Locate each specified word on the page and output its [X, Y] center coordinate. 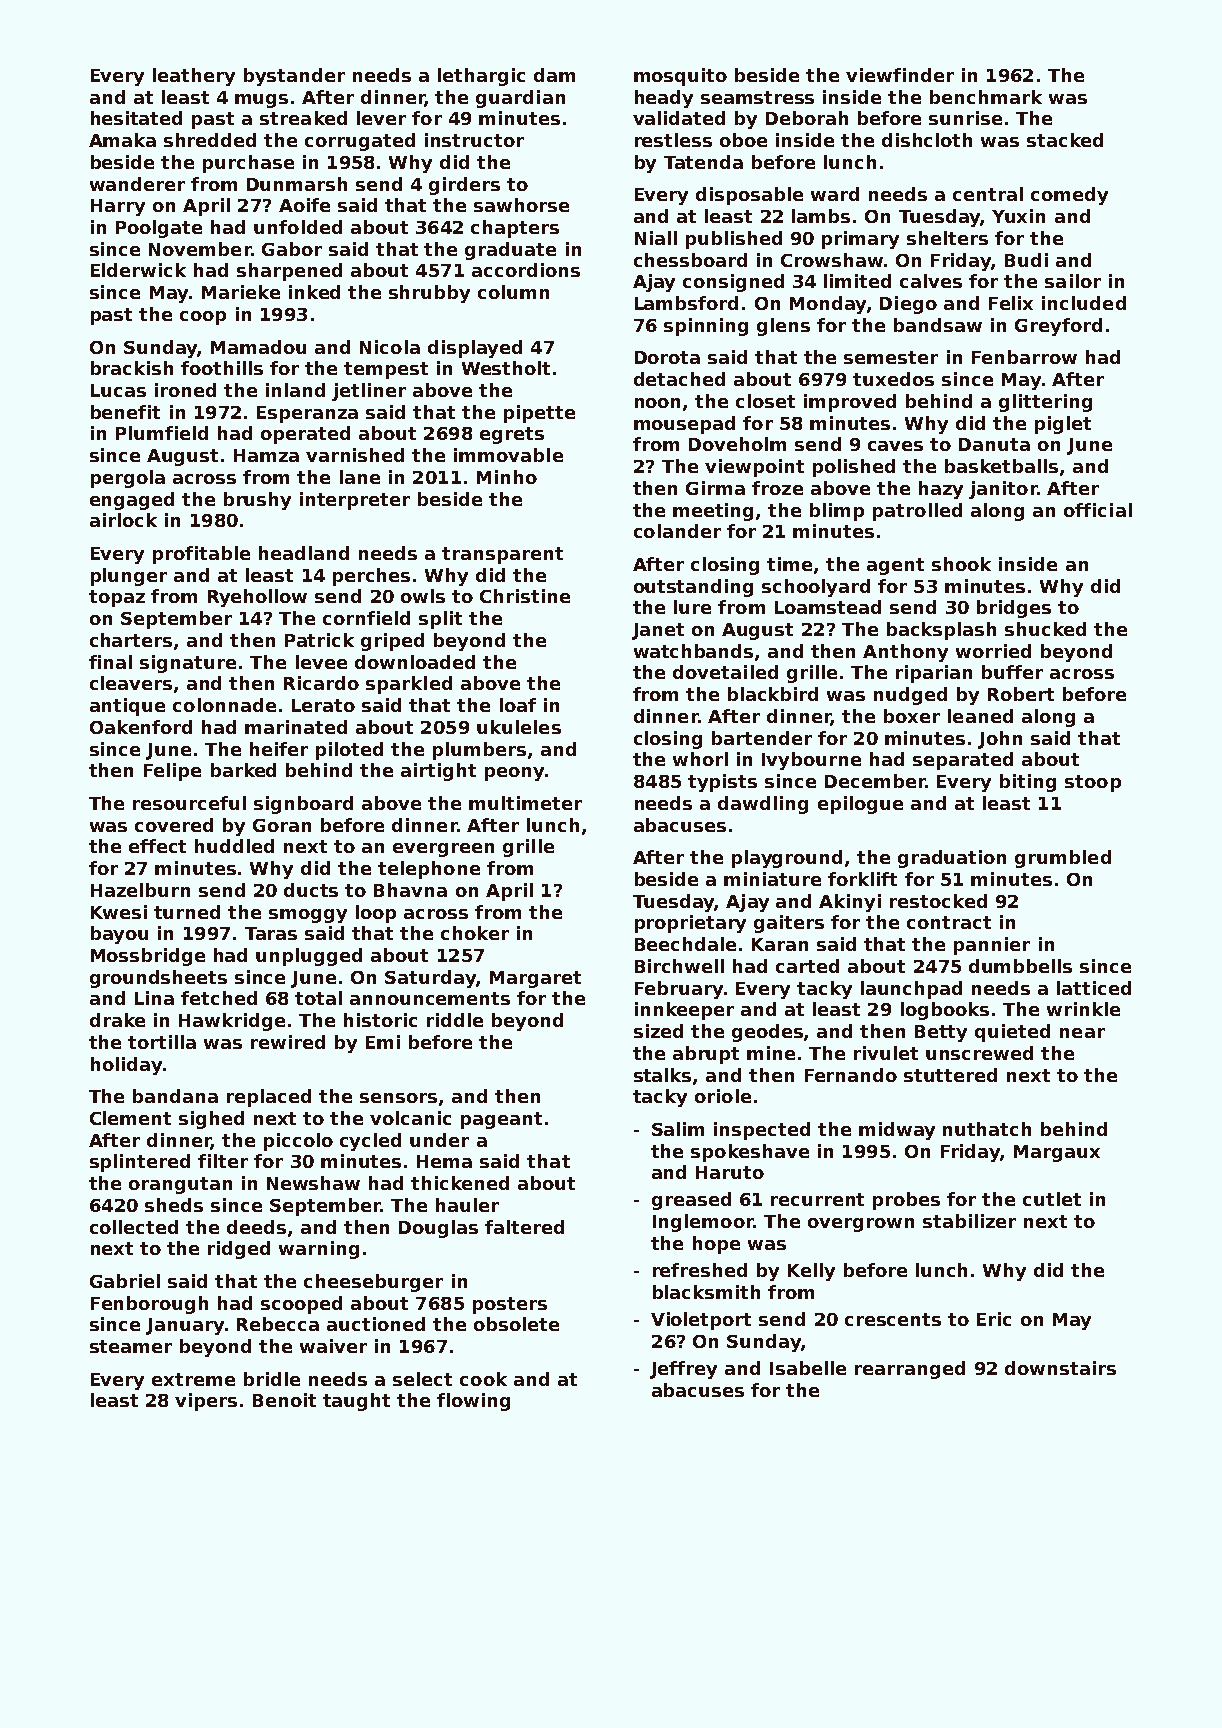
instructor [474, 140]
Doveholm [737, 444]
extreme [193, 1379]
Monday [828, 305]
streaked [303, 118]
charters [131, 640]
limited [857, 281]
